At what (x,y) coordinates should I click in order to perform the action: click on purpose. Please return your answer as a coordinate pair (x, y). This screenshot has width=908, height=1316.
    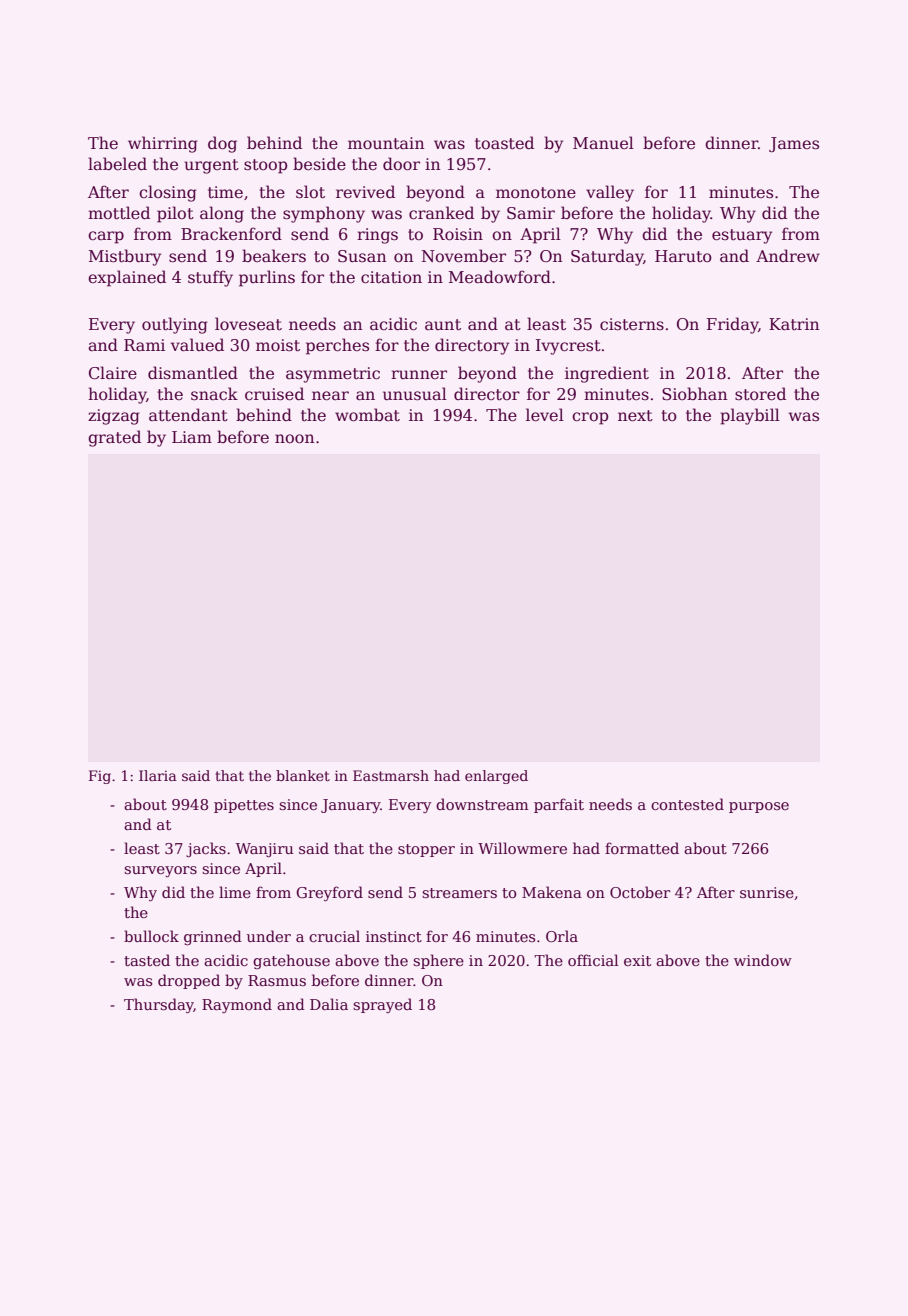
    Looking at the image, I should click on (759, 807).
